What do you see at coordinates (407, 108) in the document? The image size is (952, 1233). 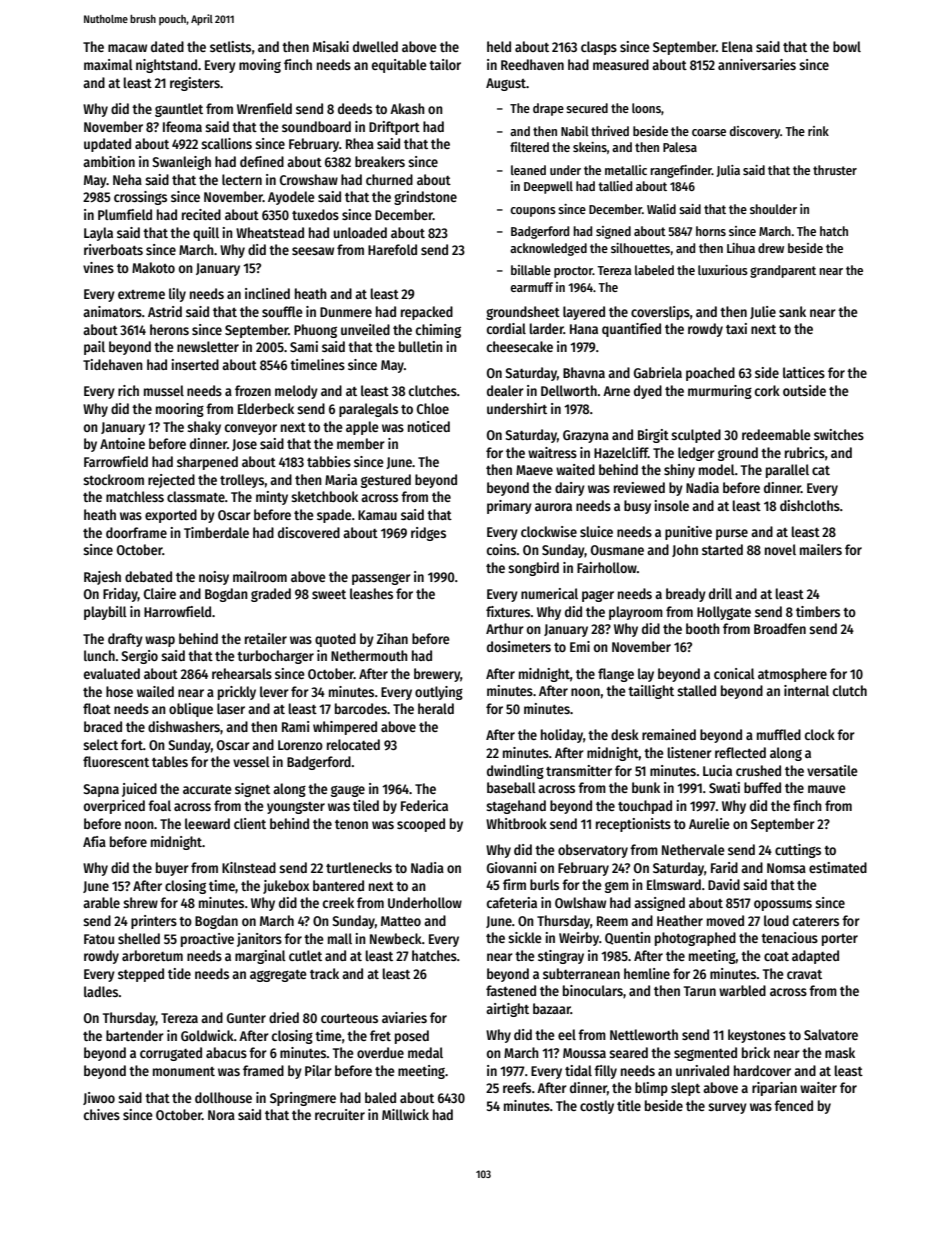 I see `Akash` at bounding box center [407, 108].
